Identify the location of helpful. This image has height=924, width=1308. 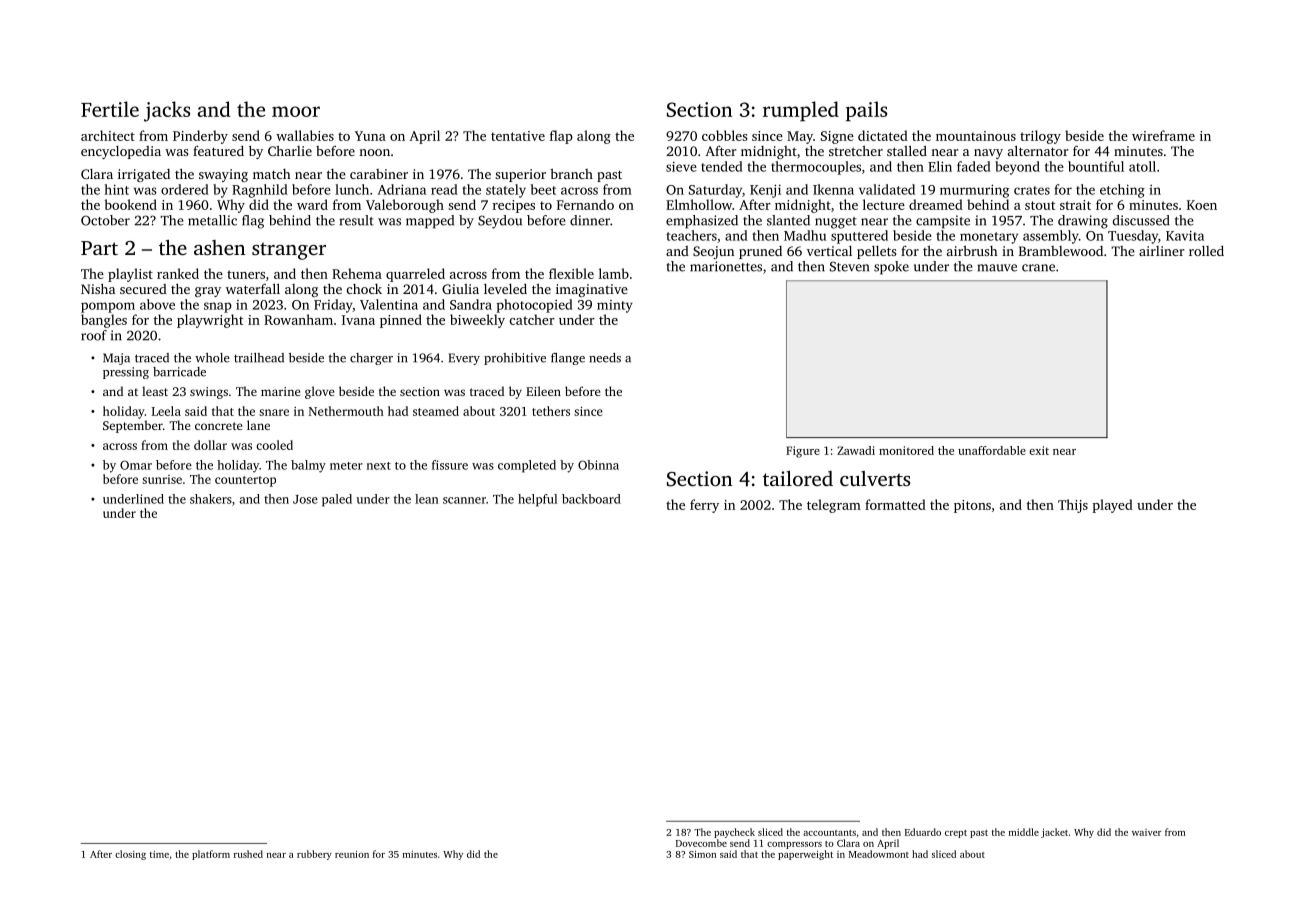
(537, 500).
